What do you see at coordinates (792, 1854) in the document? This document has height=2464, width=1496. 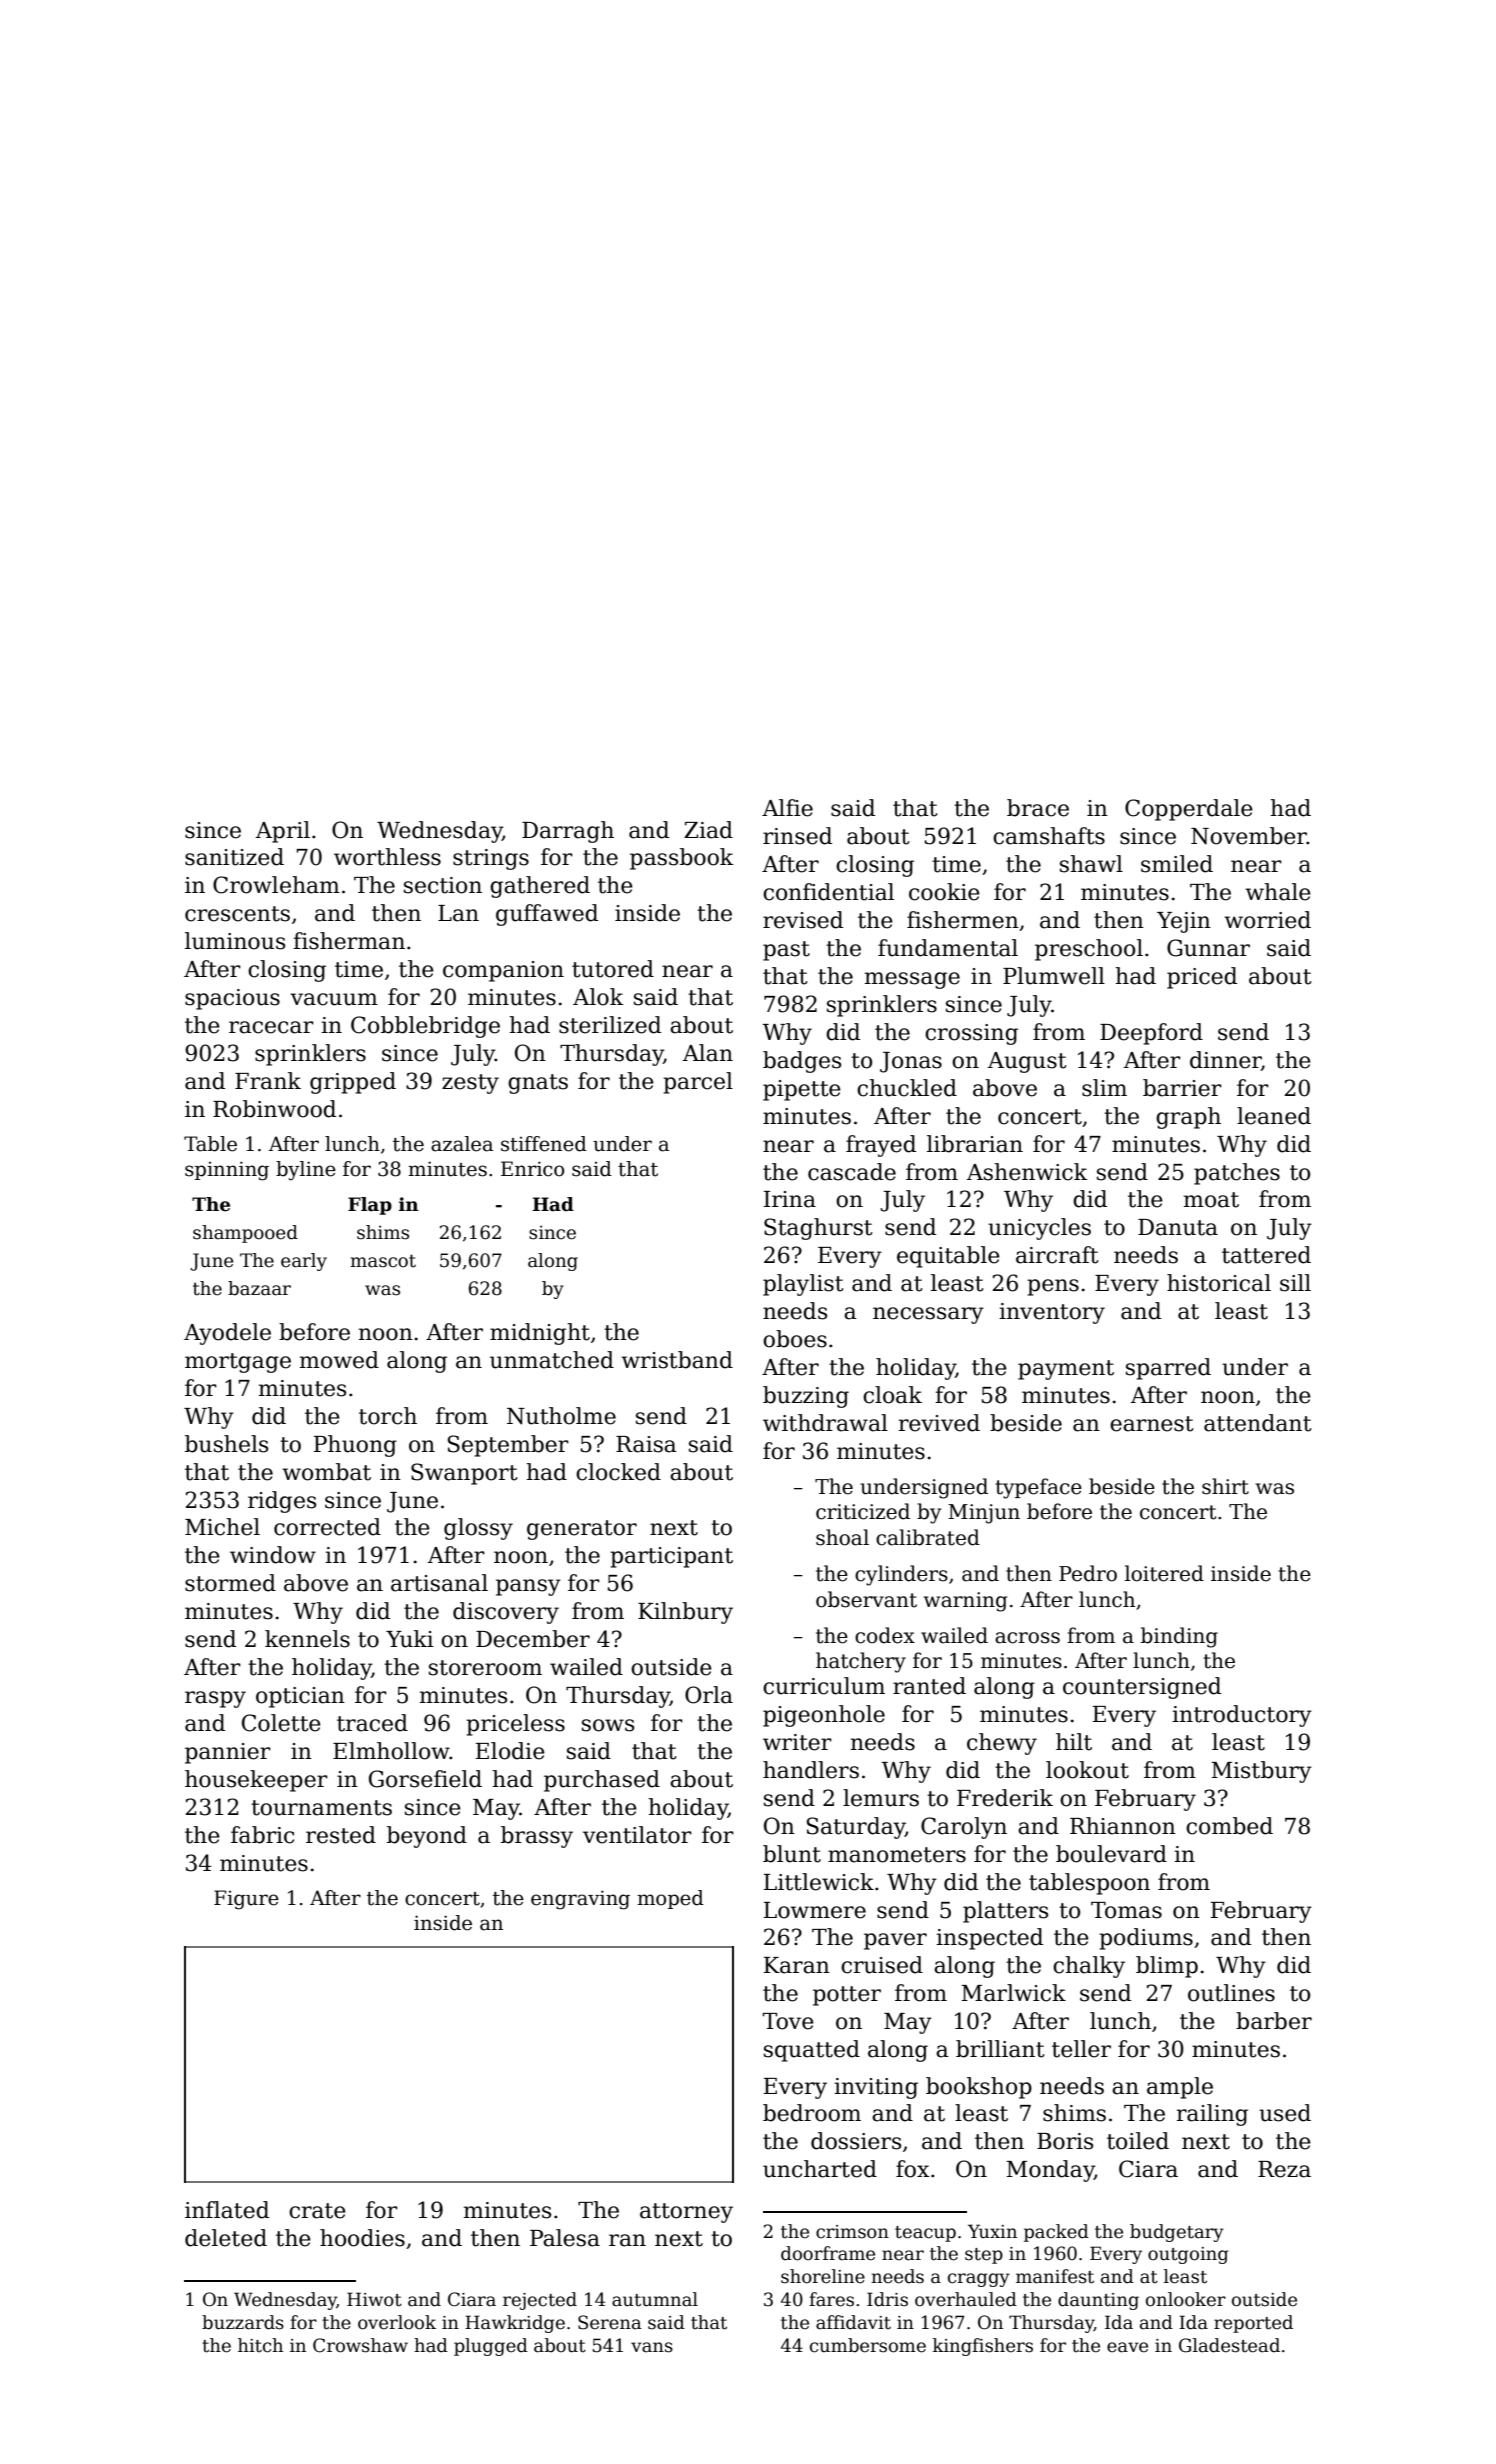 I see `blunt` at bounding box center [792, 1854].
